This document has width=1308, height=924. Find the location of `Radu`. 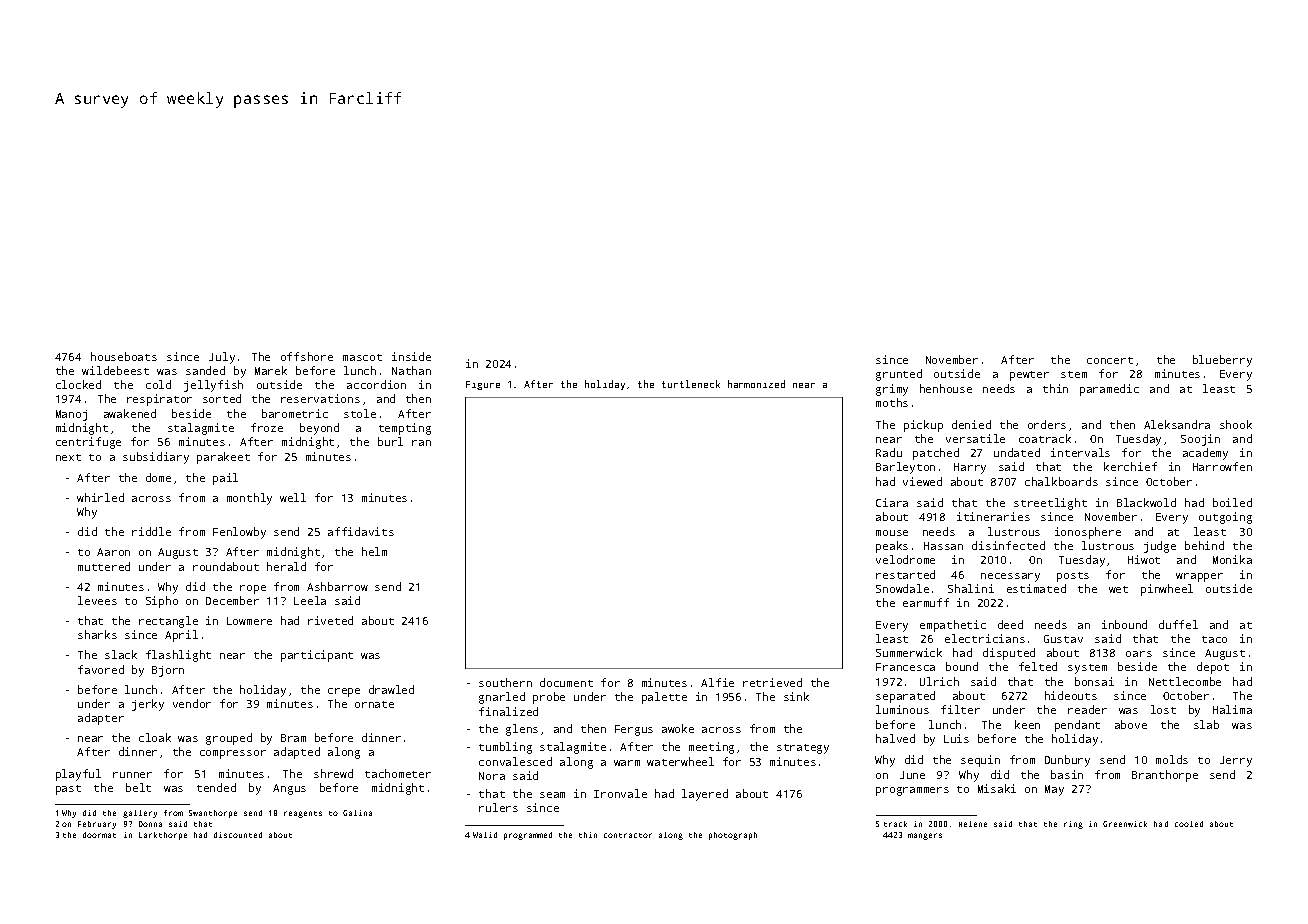

Radu is located at coordinates (889, 452).
